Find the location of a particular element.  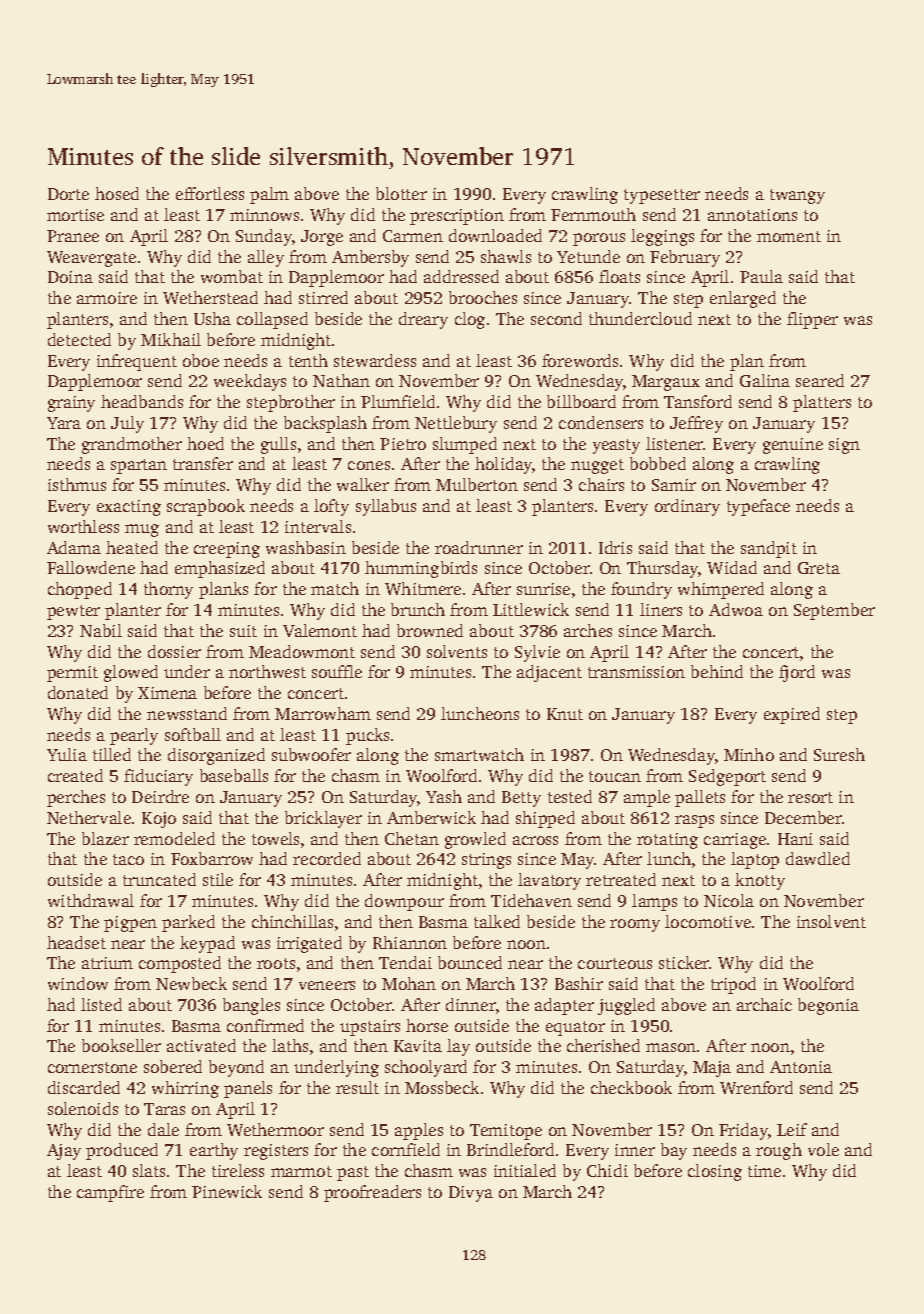

seared is located at coordinates (820, 380).
